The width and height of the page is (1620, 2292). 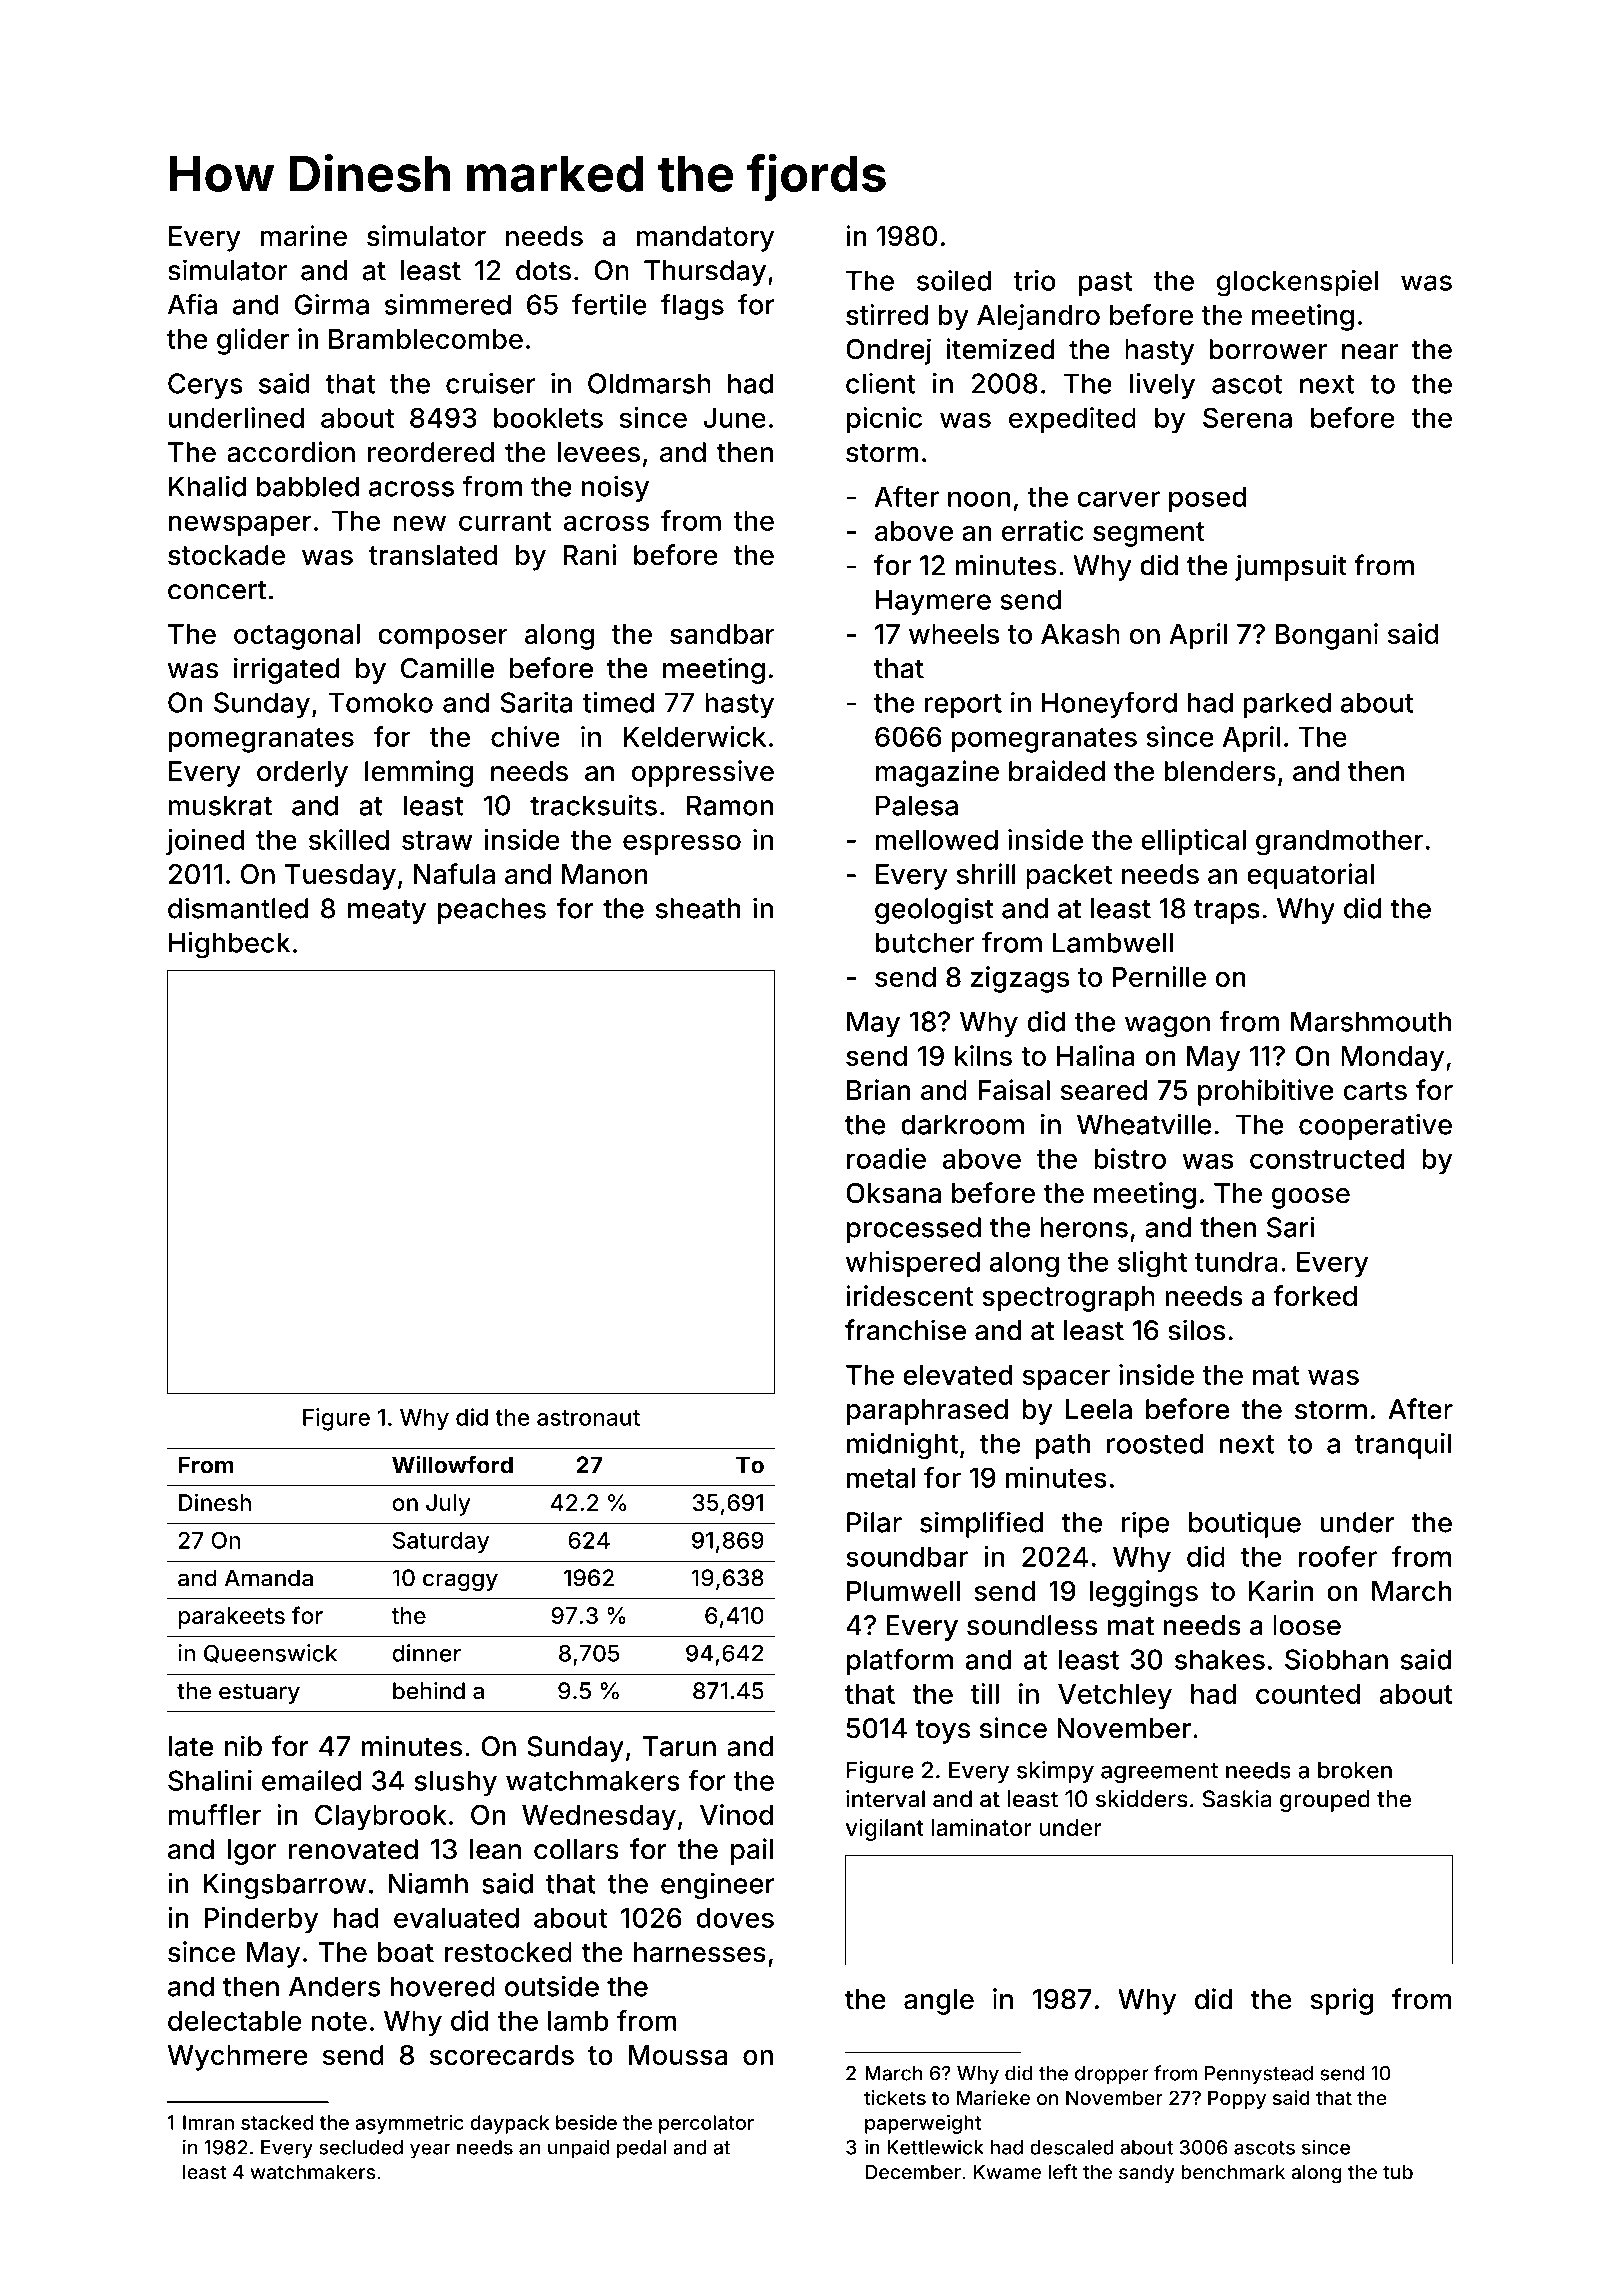 What do you see at coordinates (1297, 283) in the page?
I see `glockenspiel` at bounding box center [1297, 283].
